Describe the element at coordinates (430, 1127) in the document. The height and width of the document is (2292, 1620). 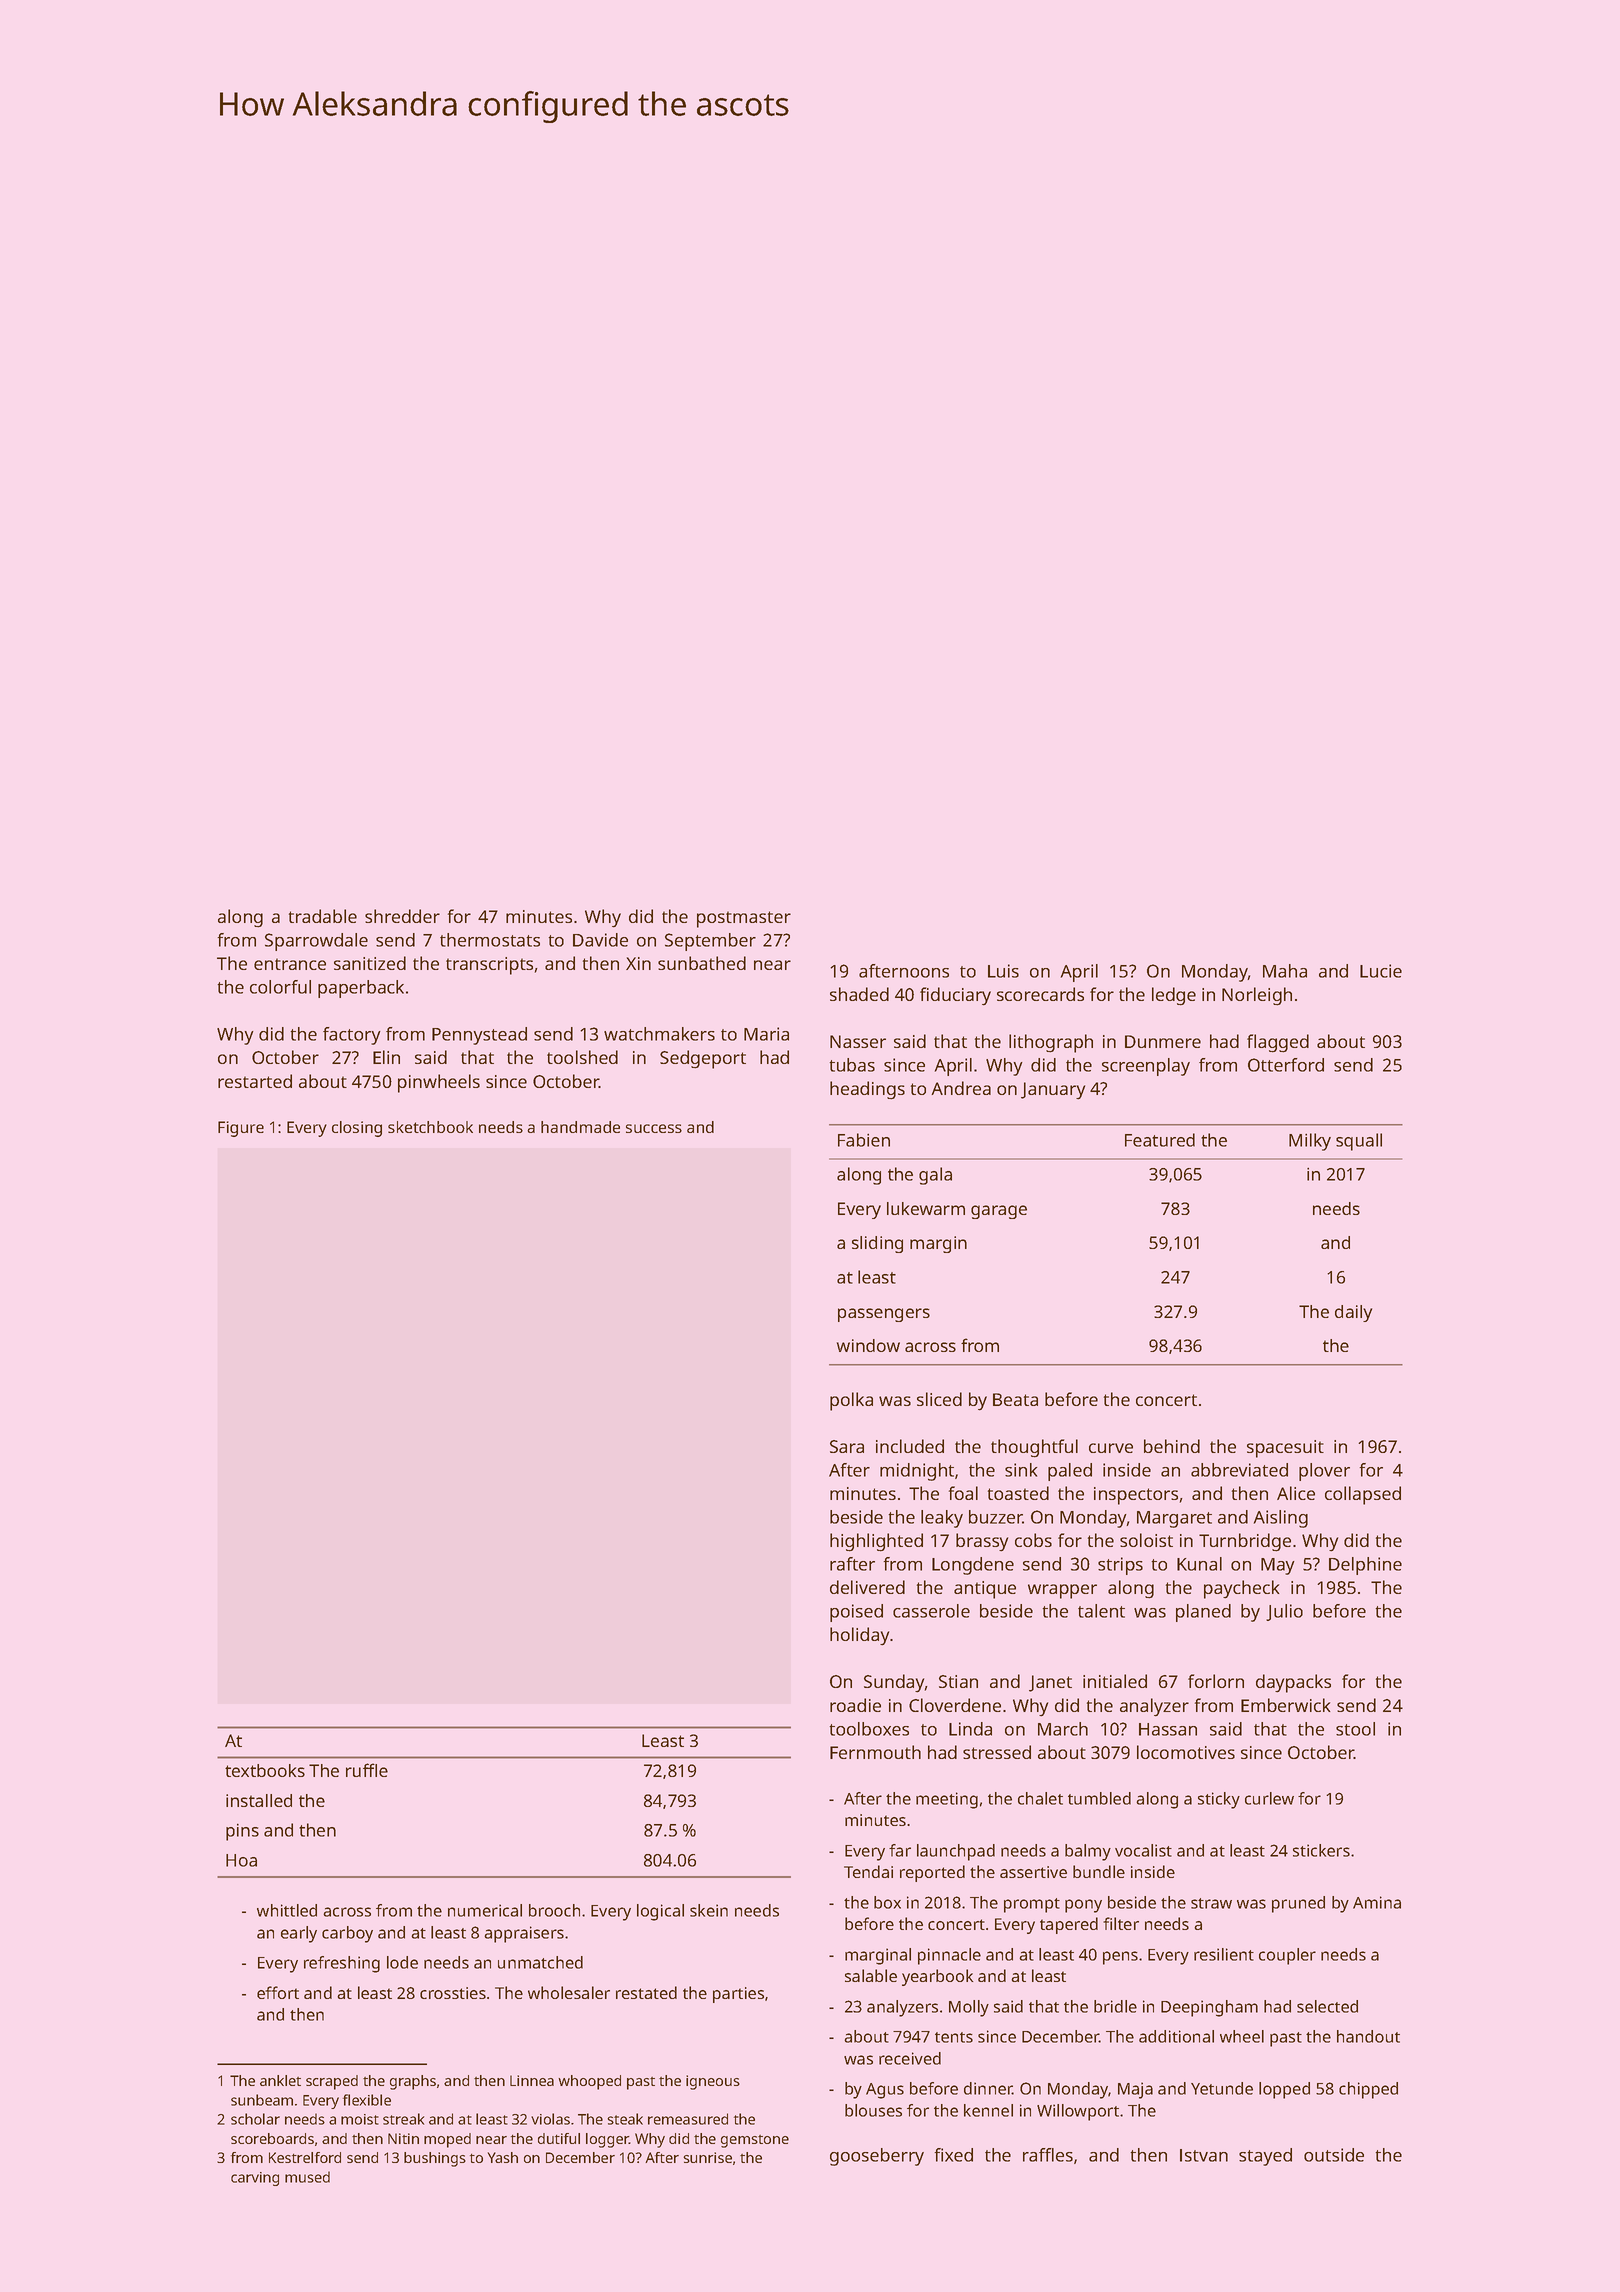
I see `sketchbook` at that location.
